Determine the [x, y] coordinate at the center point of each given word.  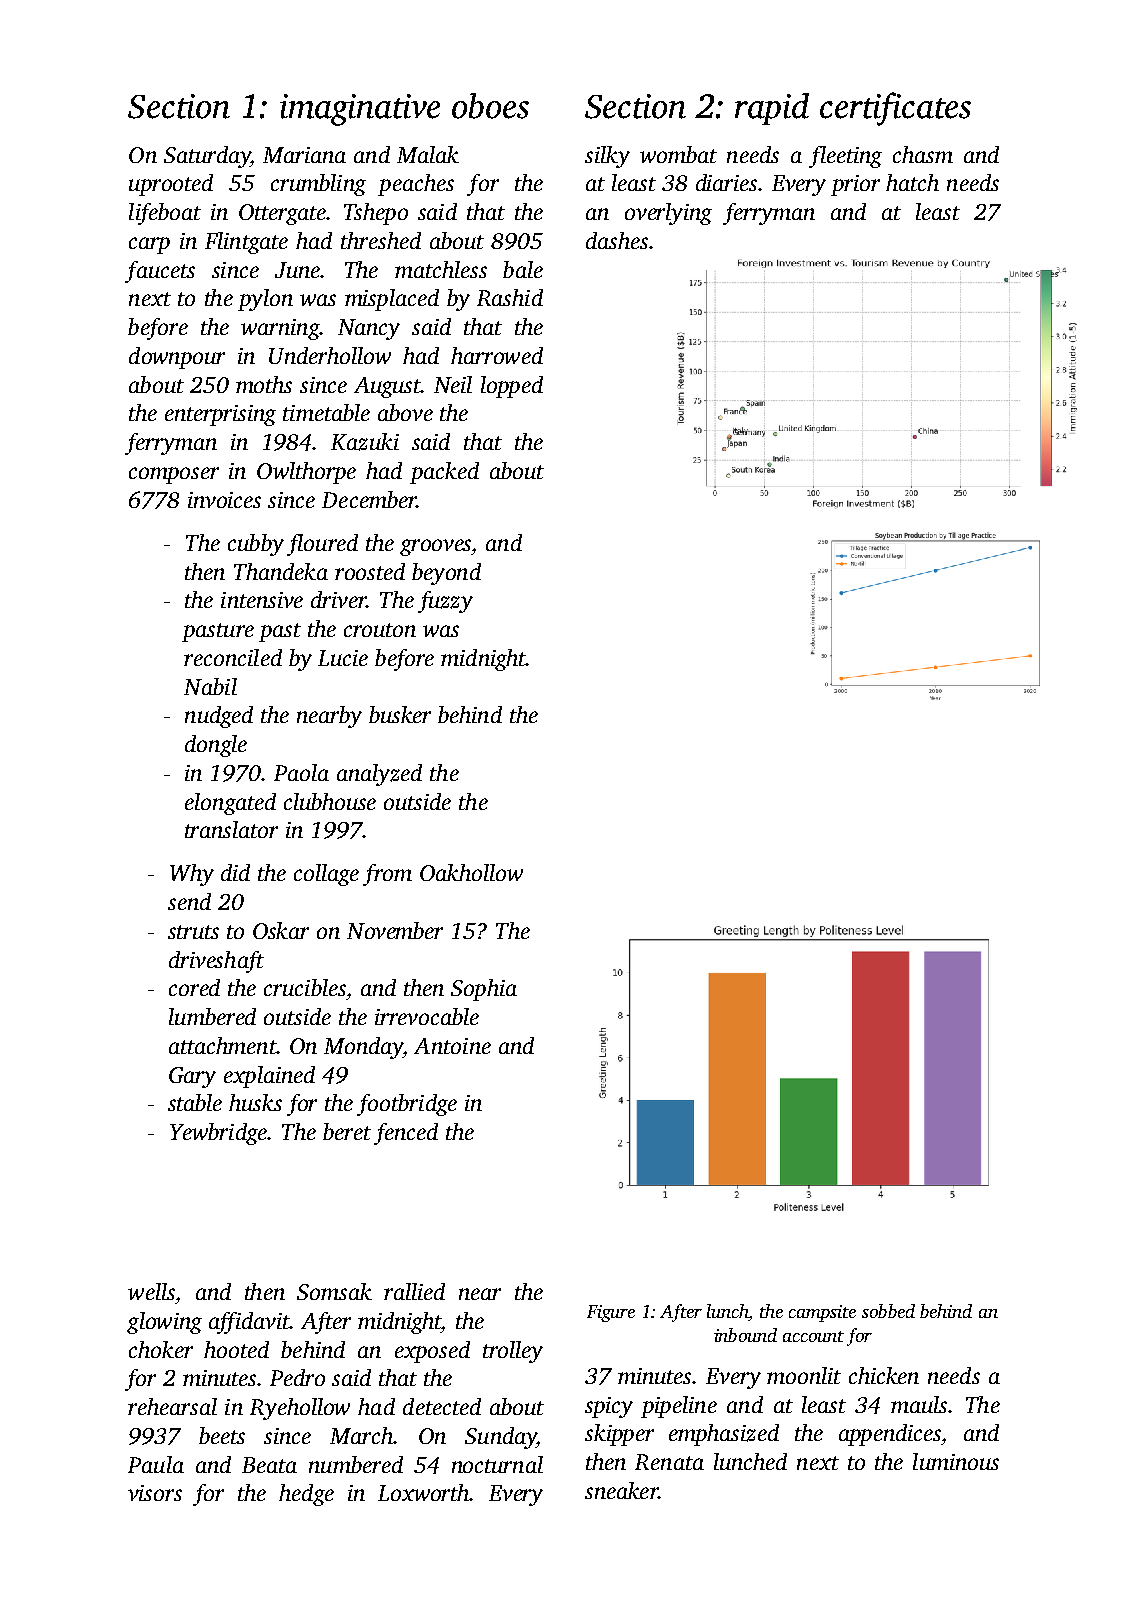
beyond [446, 574]
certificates [895, 109]
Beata [269, 1465]
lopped [512, 387]
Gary [192, 1077]
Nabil [210, 686]
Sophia [484, 990]
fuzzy [445, 602]
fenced [406, 1134]
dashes [617, 240]
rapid [772, 109]
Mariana [304, 155]
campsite [822, 1313]
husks [255, 1102]
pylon [265, 300]
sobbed [888, 1311]
